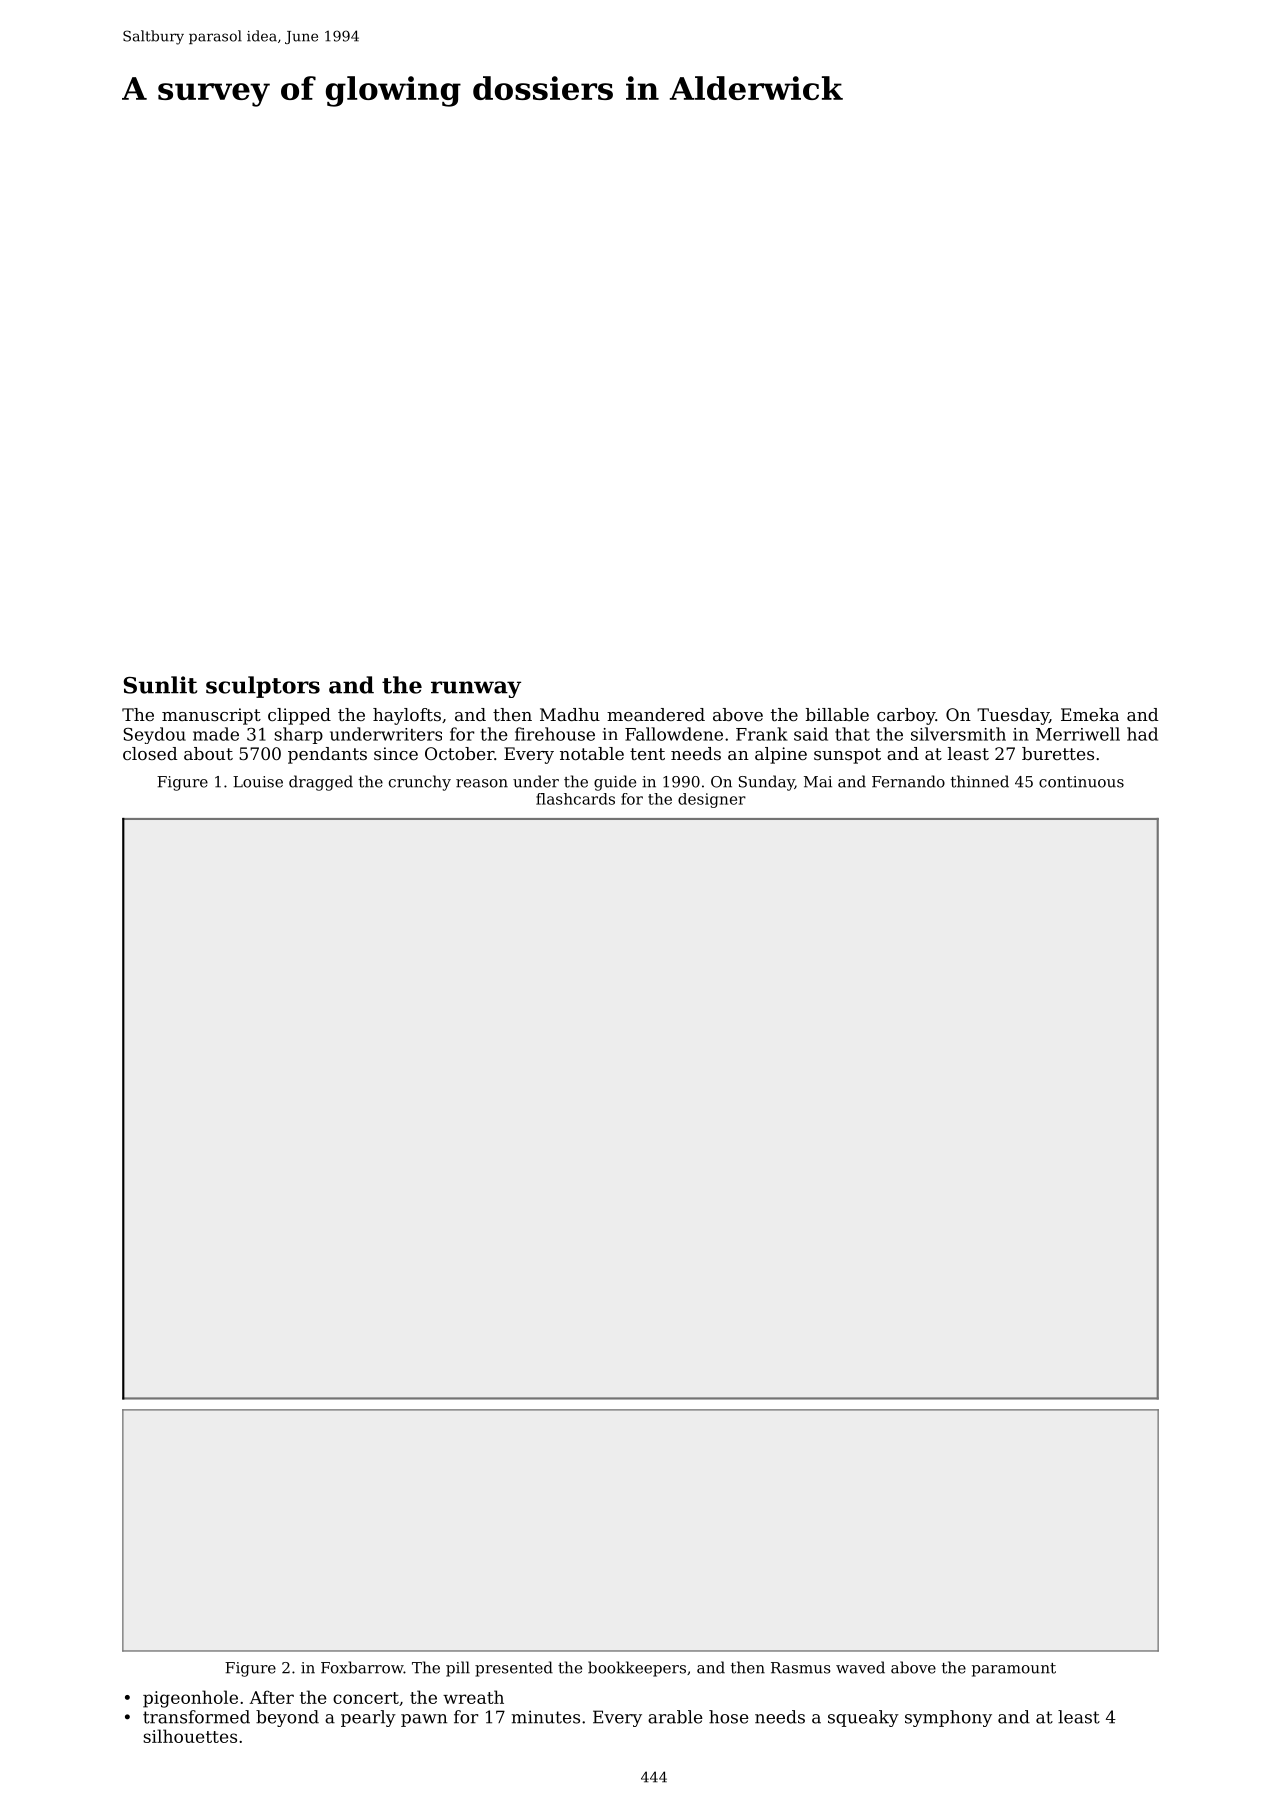 The width and height of the document is (1281, 1811). I want to click on meandered, so click(656, 714).
